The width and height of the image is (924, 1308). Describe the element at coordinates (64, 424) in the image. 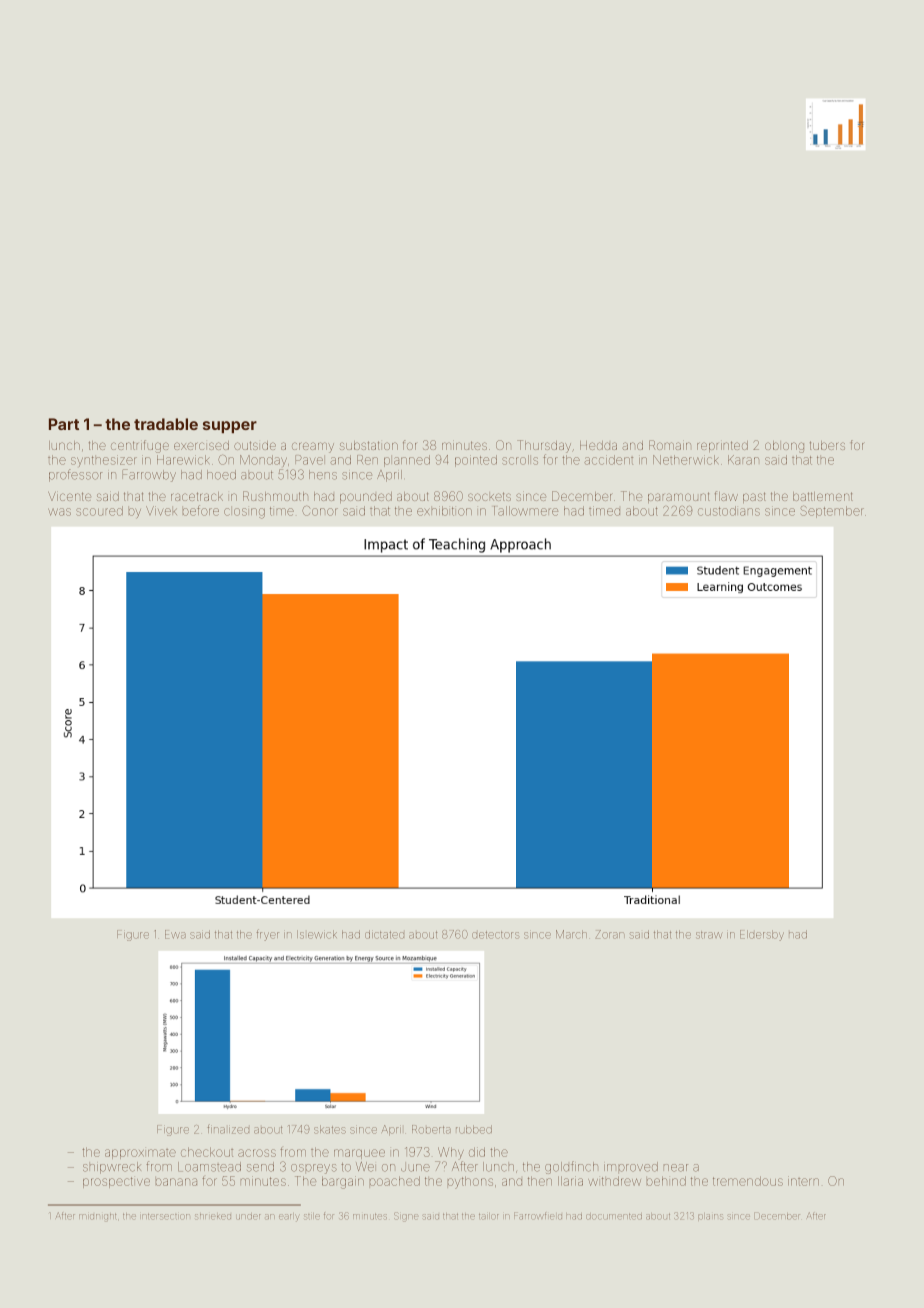

I see `Part` at that location.
